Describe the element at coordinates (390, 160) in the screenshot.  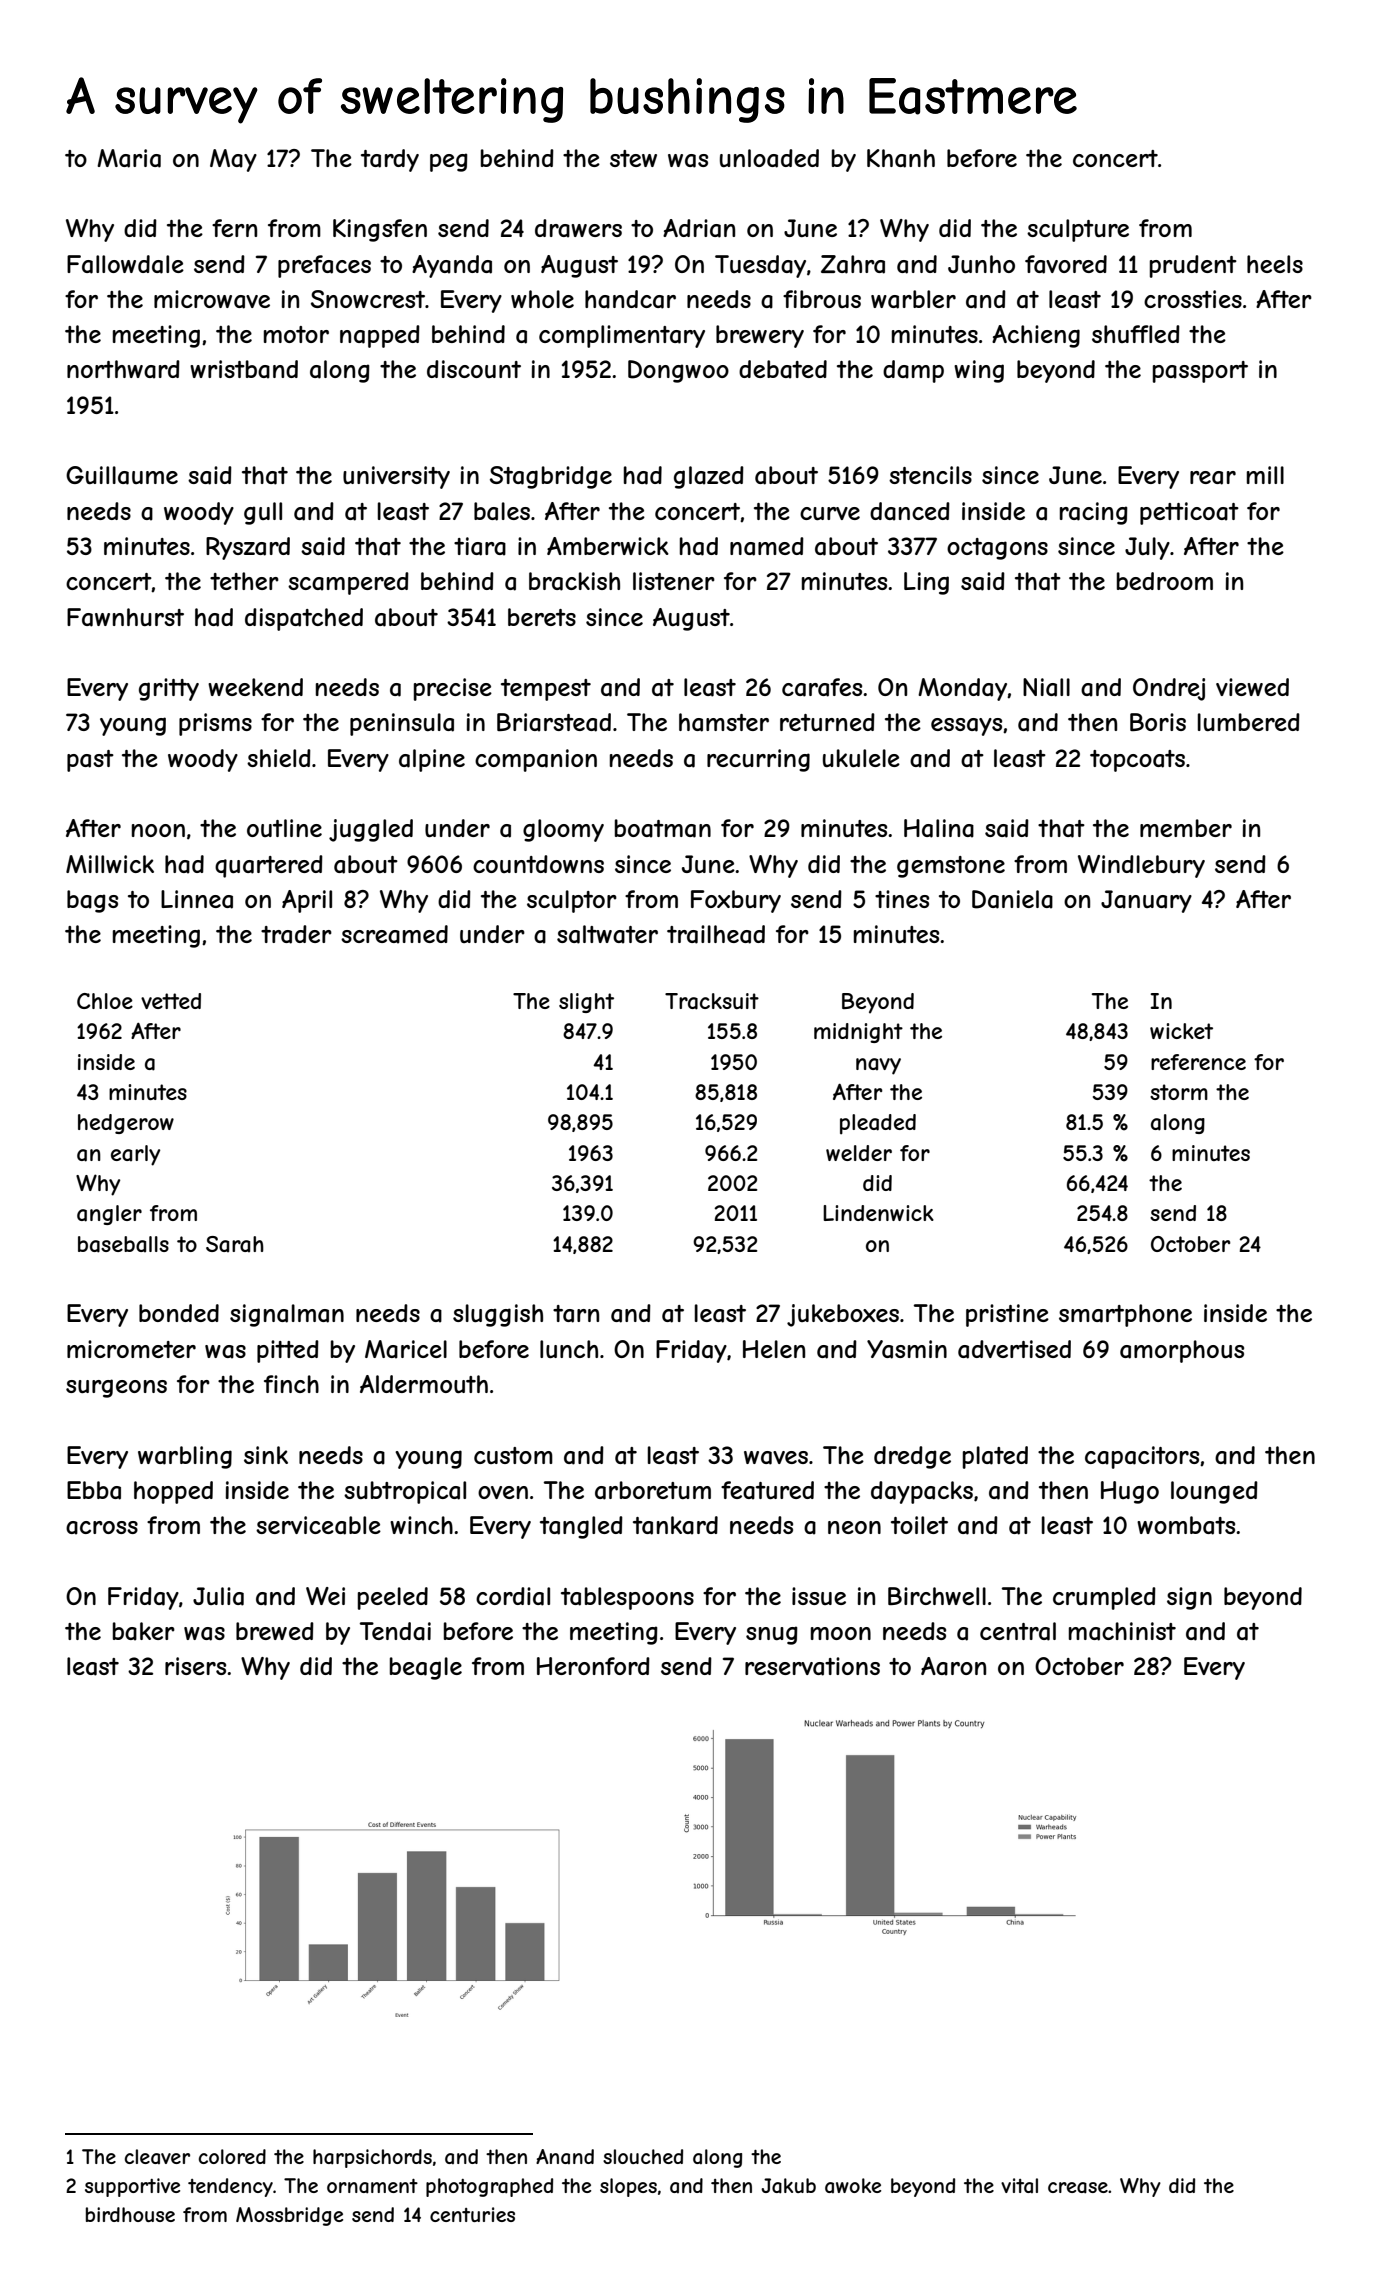
I see `tardy` at that location.
